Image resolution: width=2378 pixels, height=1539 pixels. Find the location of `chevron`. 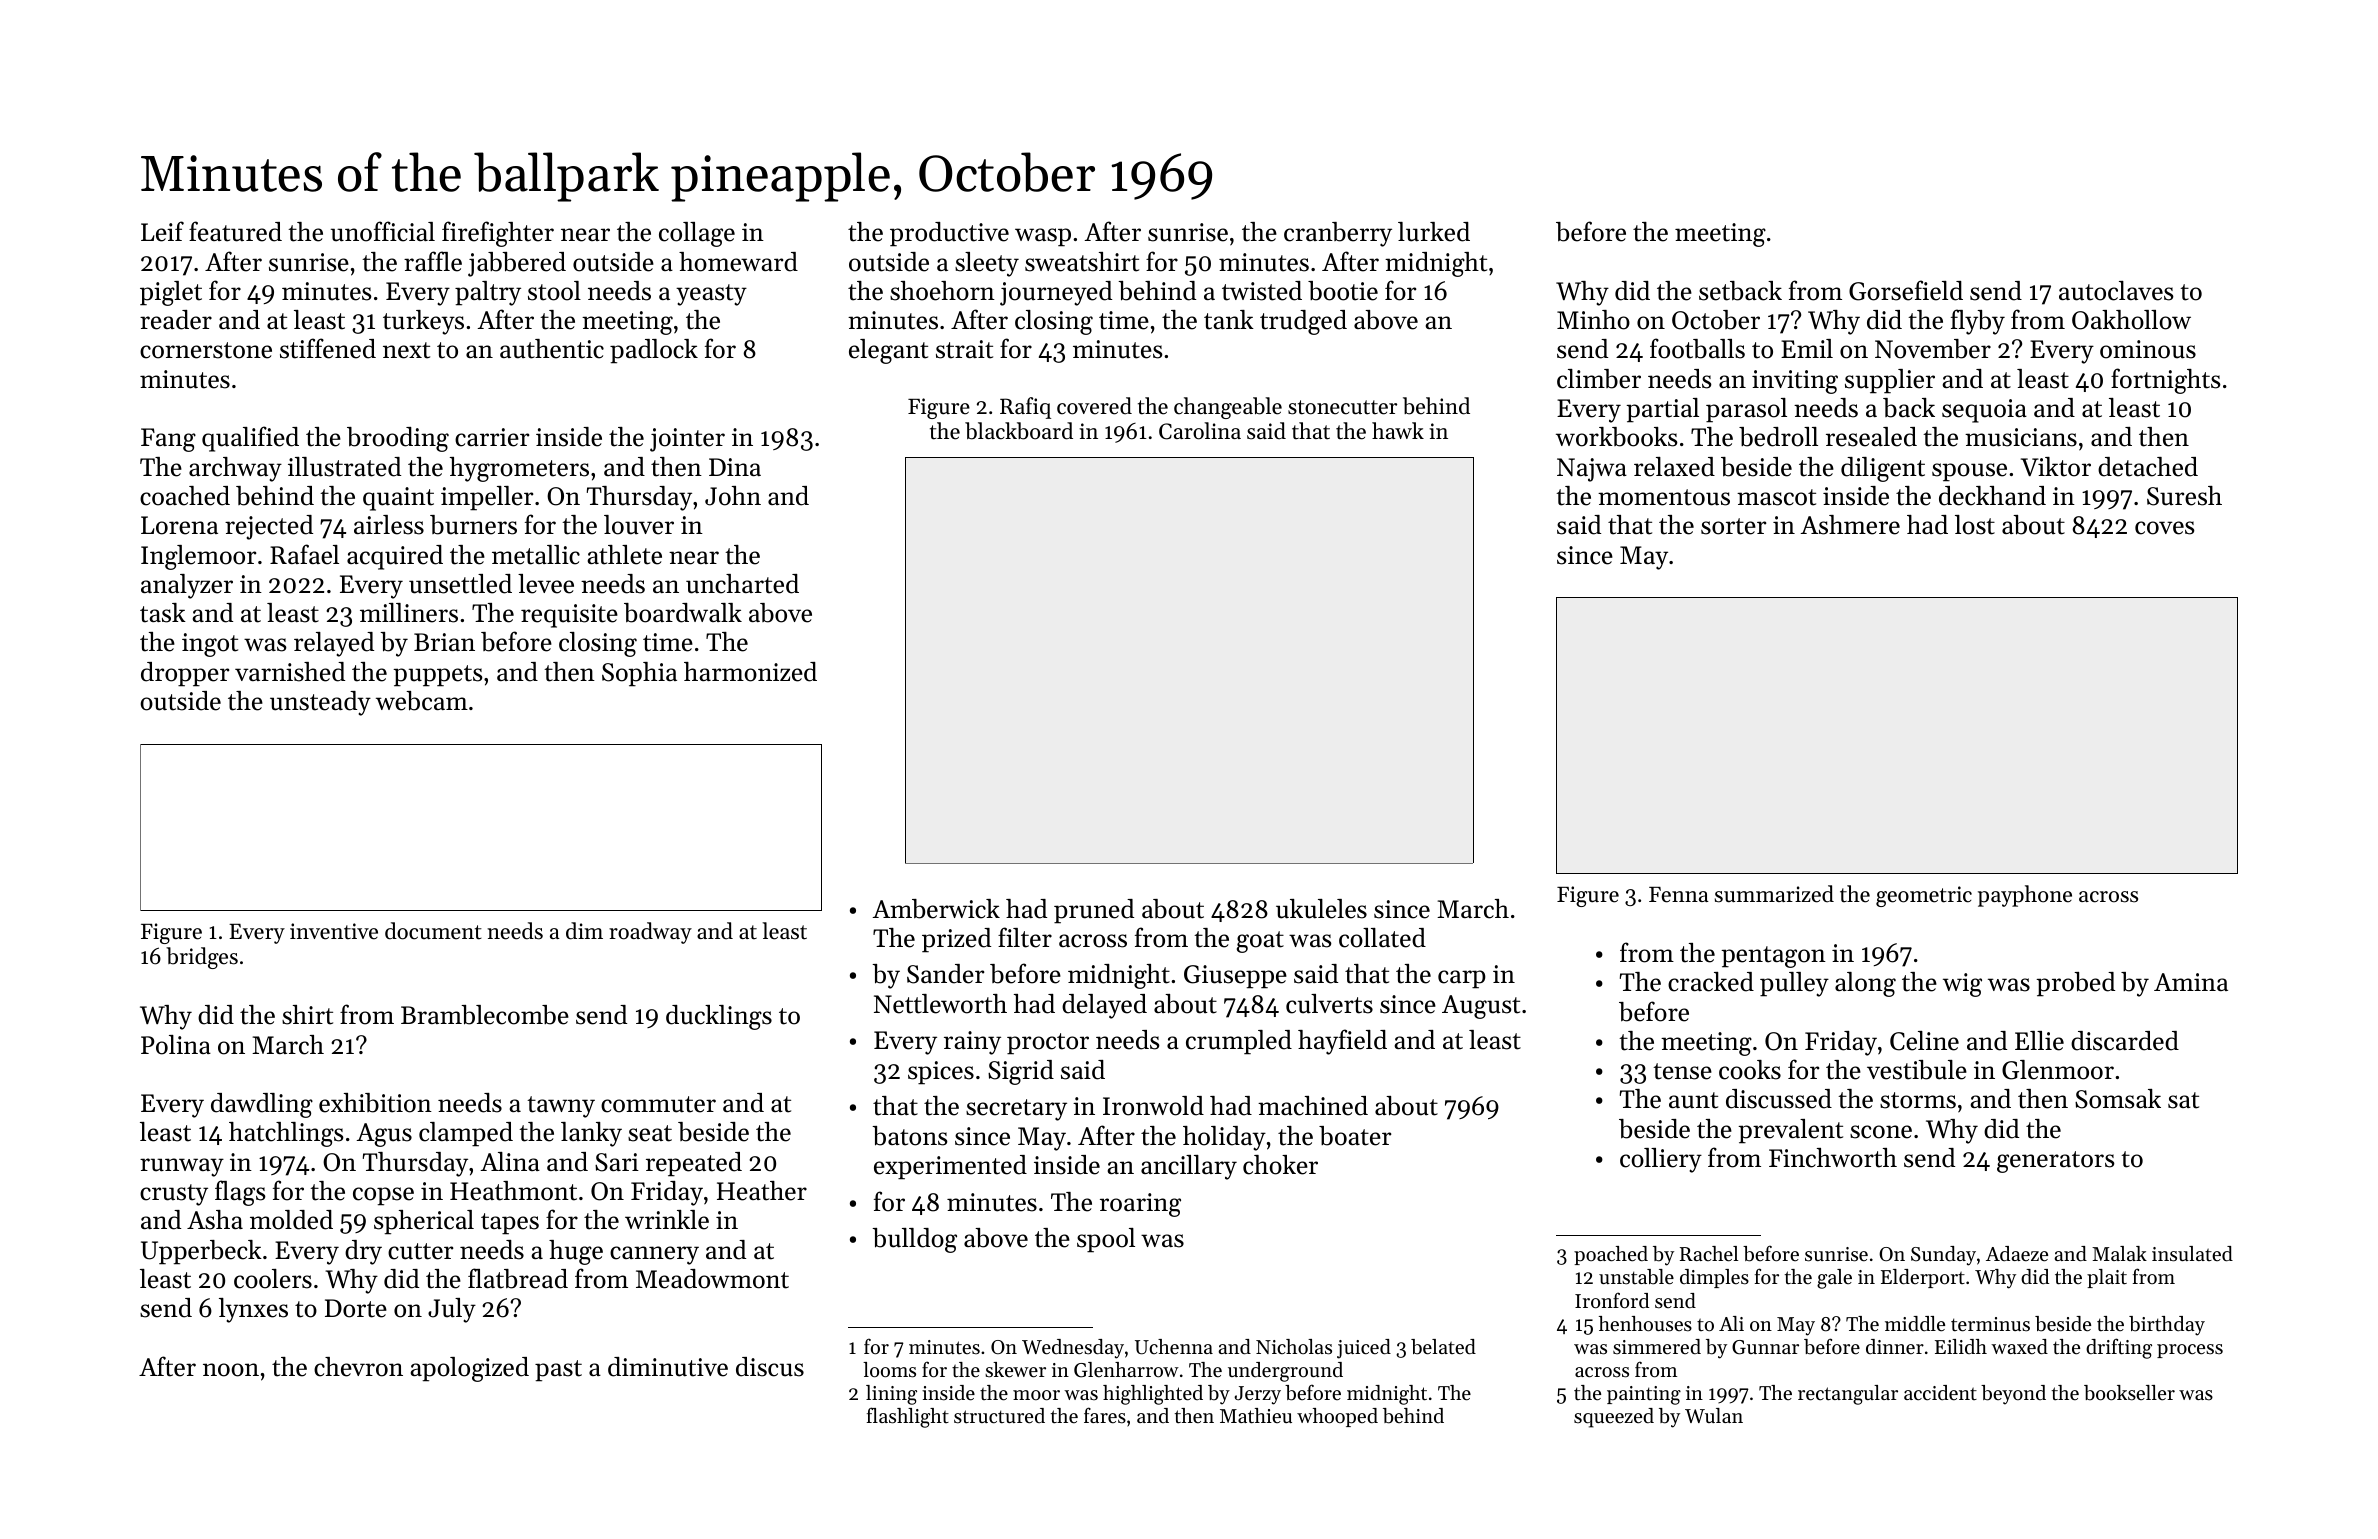

chevron is located at coordinates (358, 1367).
